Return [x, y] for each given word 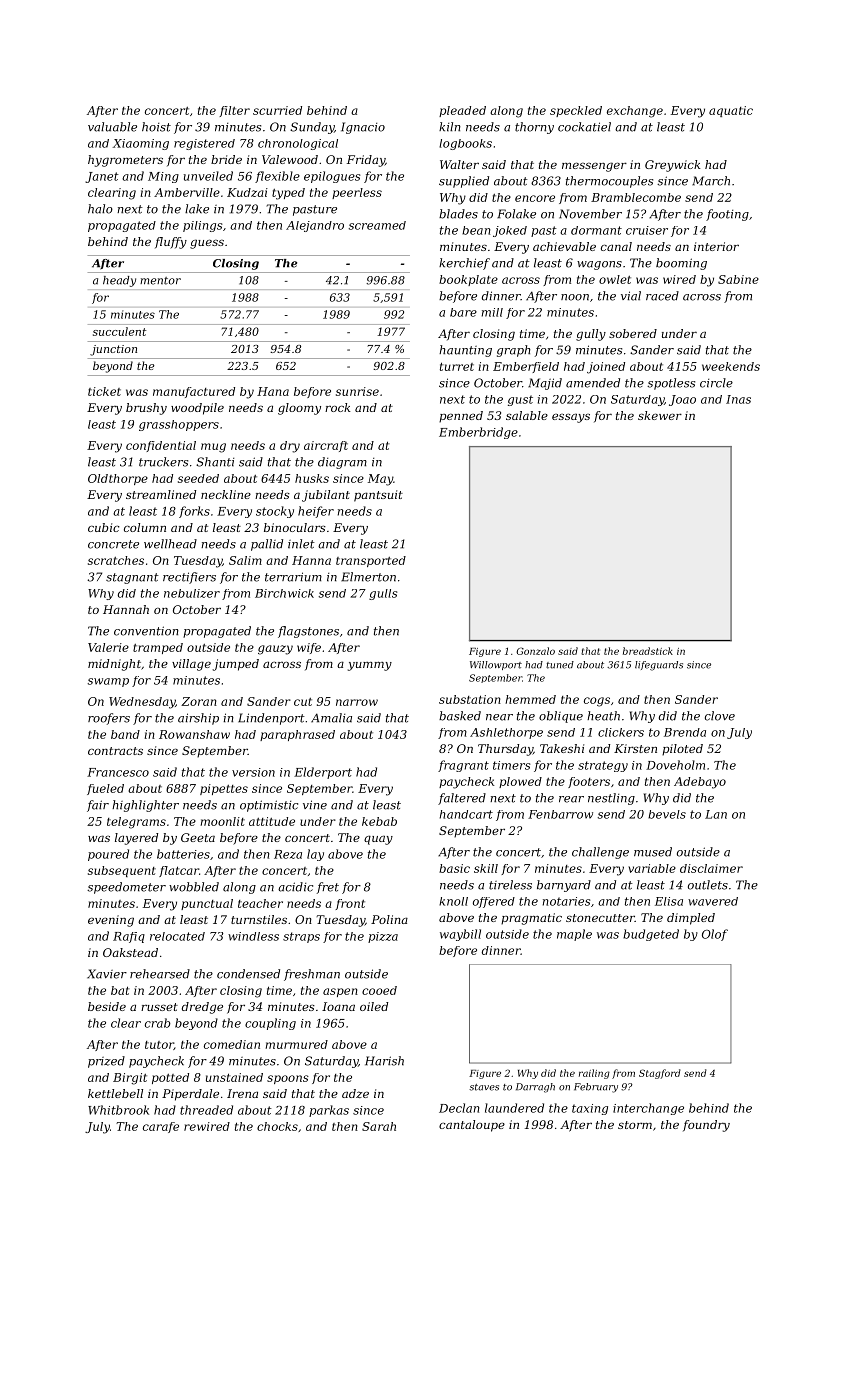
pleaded [462, 111]
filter [234, 111]
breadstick [648, 651]
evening [111, 921]
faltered [462, 799]
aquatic [731, 111]
